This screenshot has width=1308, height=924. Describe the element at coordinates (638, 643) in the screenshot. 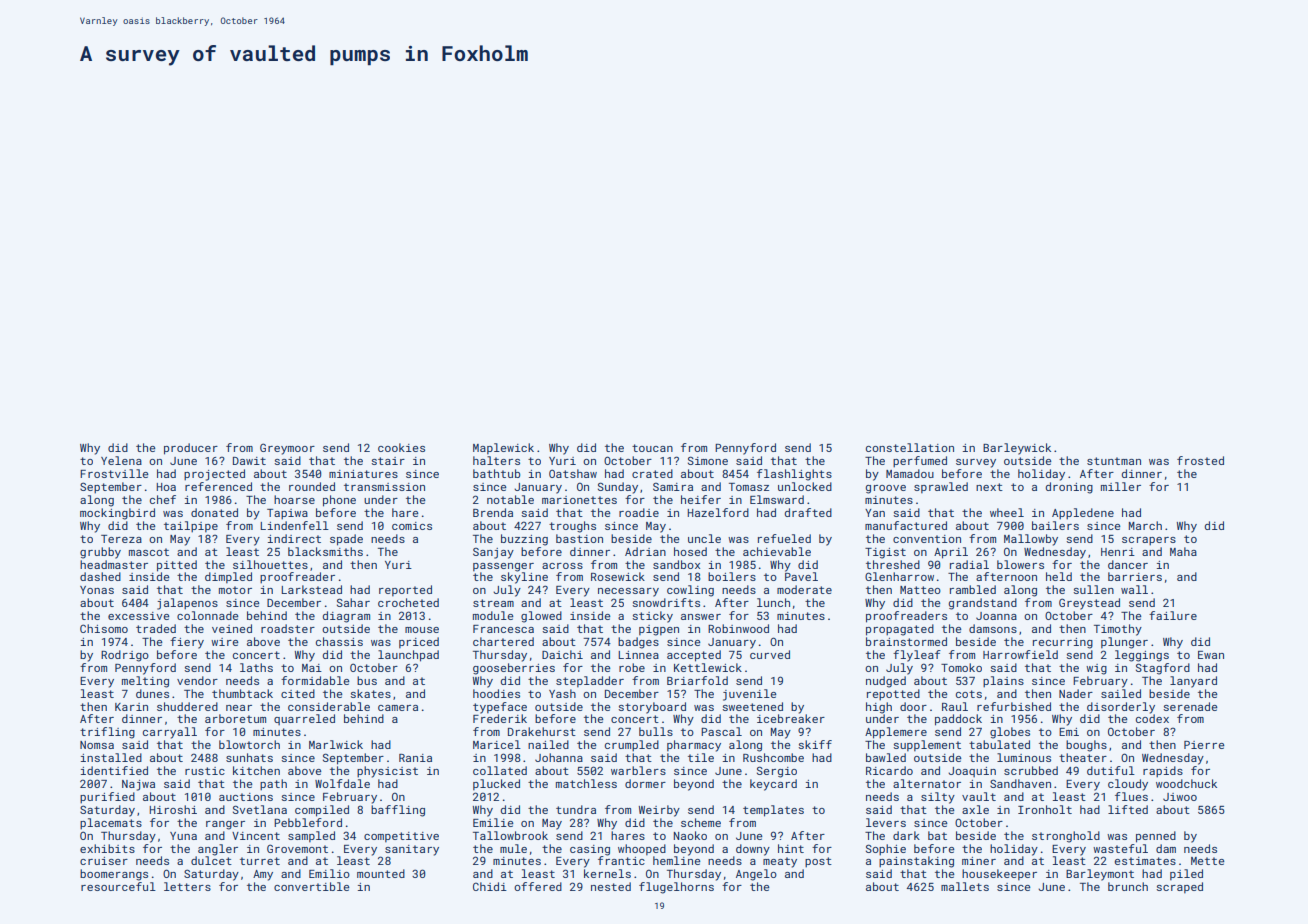

I see `badges` at that location.
